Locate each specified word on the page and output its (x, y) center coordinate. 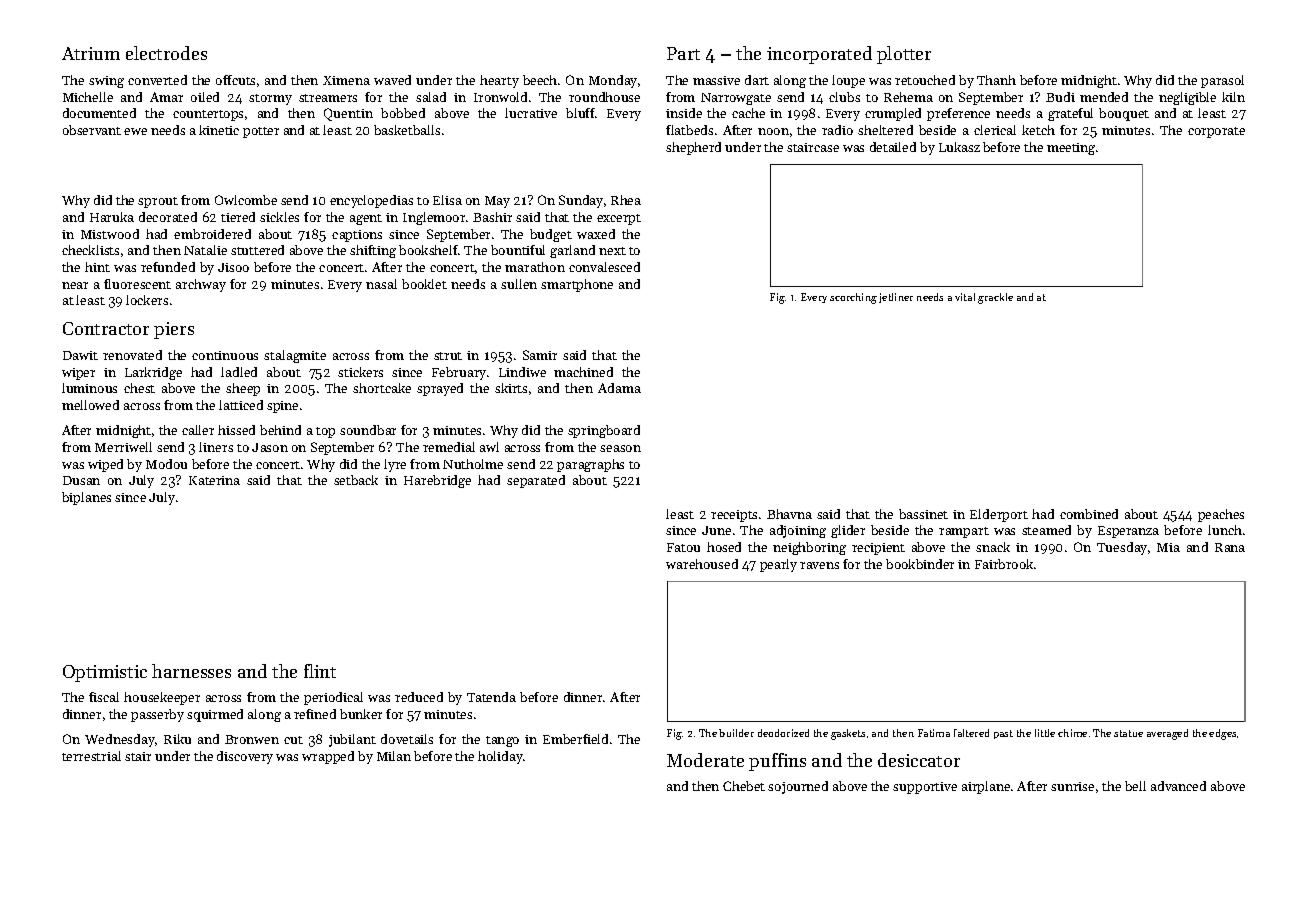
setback (356, 480)
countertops (208, 115)
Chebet (744, 786)
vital (965, 297)
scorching (853, 298)
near (75, 285)
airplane (986, 787)
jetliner (896, 298)
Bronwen (252, 739)
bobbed (403, 113)
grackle (995, 298)
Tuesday (1122, 548)
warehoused (702, 564)
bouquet (1124, 114)
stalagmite (295, 356)
